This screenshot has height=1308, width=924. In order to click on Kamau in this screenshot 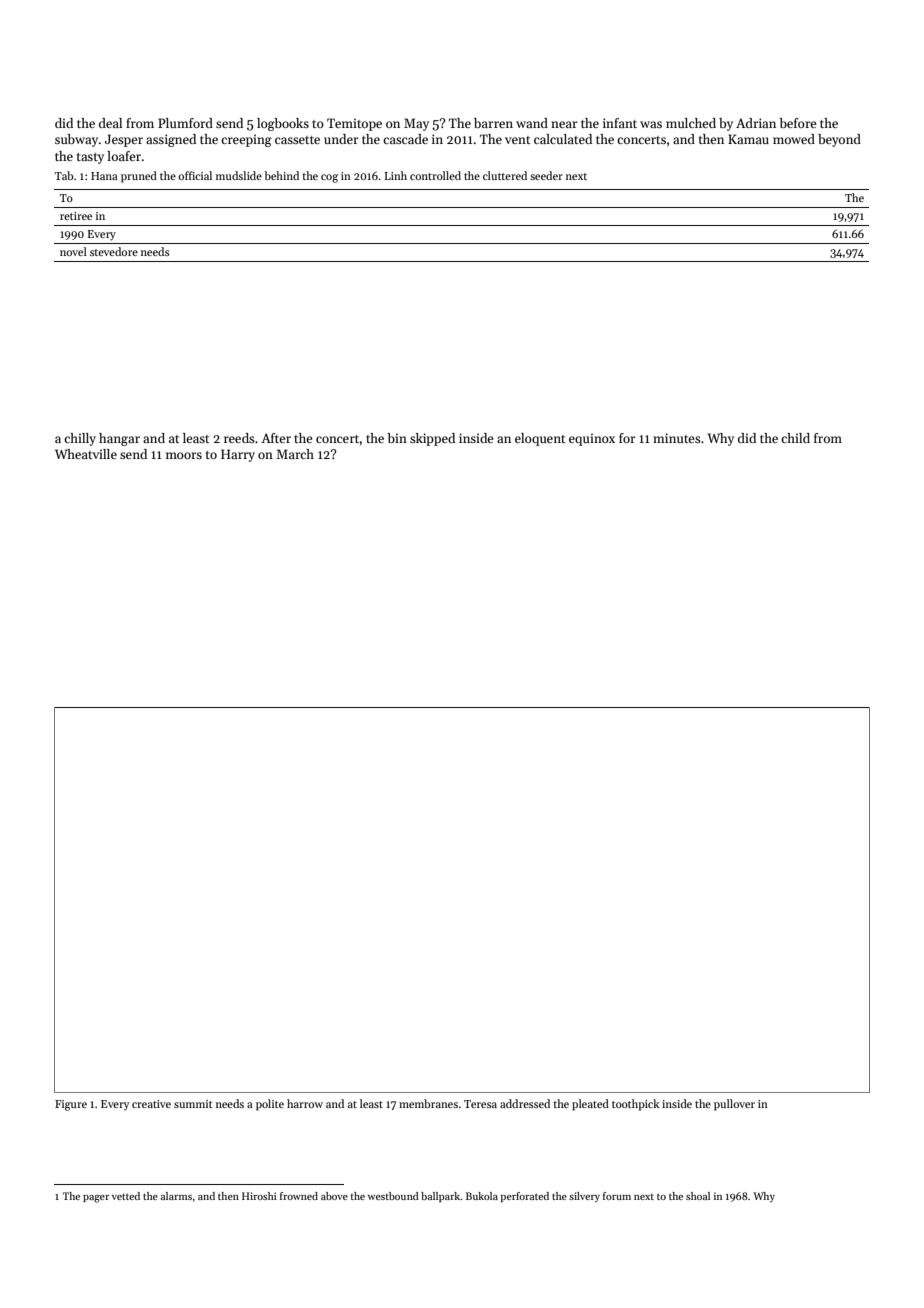, I will do `click(748, 139)`.
